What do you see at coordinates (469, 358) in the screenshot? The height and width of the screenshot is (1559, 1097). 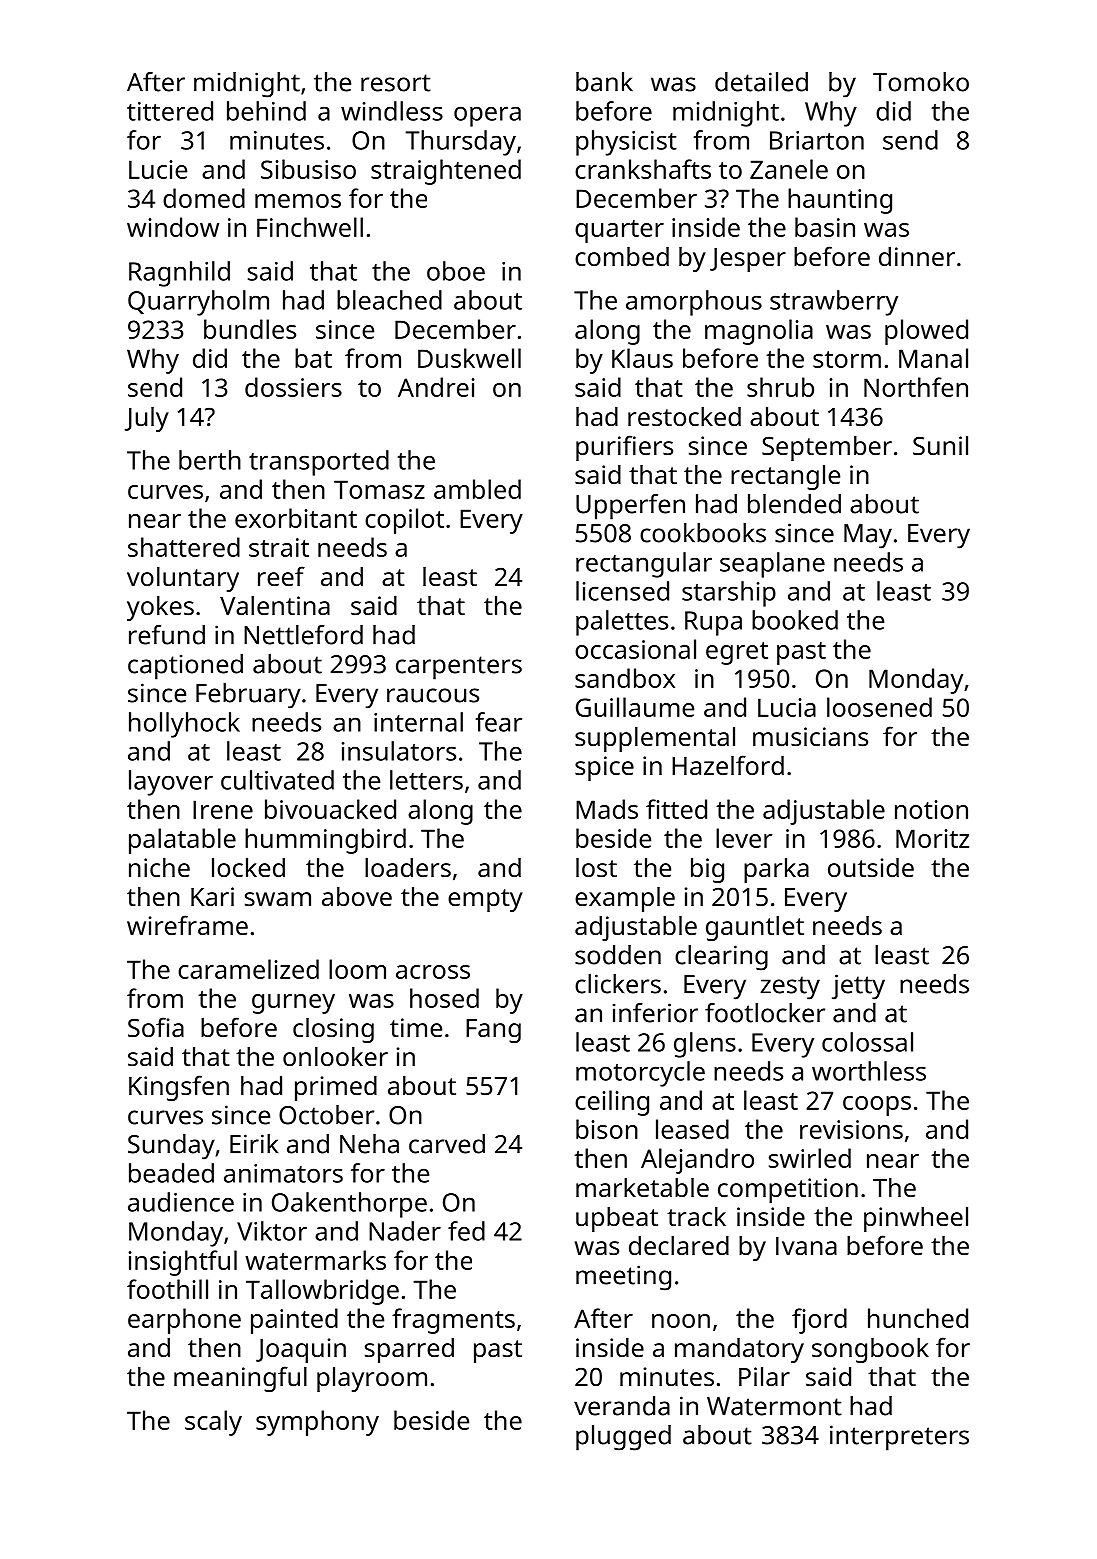 I see `Duskwell` at bounding box center [469, 358].
